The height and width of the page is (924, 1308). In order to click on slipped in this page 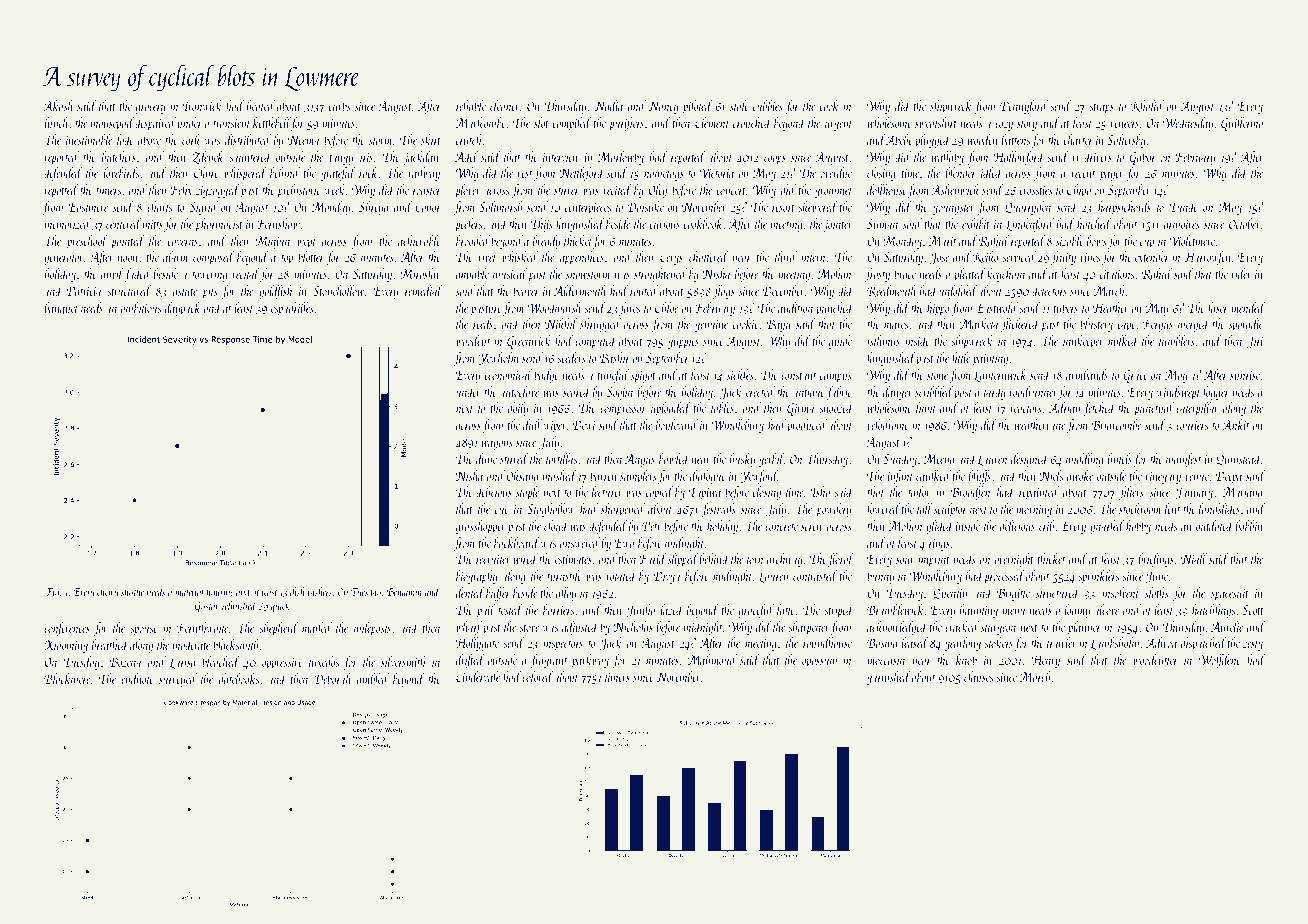, I will do `click(683, 560)`.
